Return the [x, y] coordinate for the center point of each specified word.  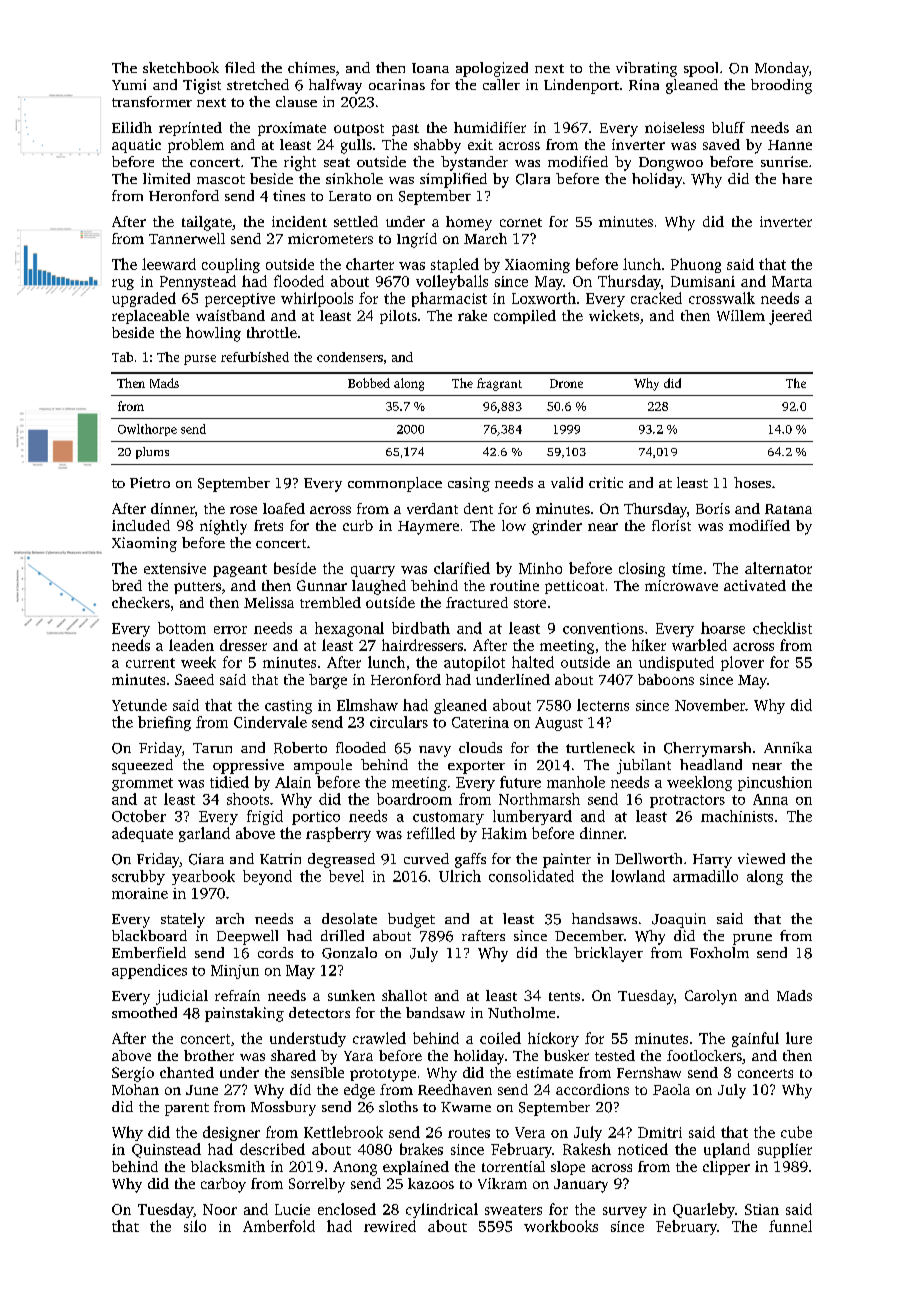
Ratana [788, 509]
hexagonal [349, 629]
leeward [169, 264]
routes [469, 1133]
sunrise [784, 161]
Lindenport [581, 86]
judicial [182, 997]
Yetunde [139, 705]
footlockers [704, 1055]
